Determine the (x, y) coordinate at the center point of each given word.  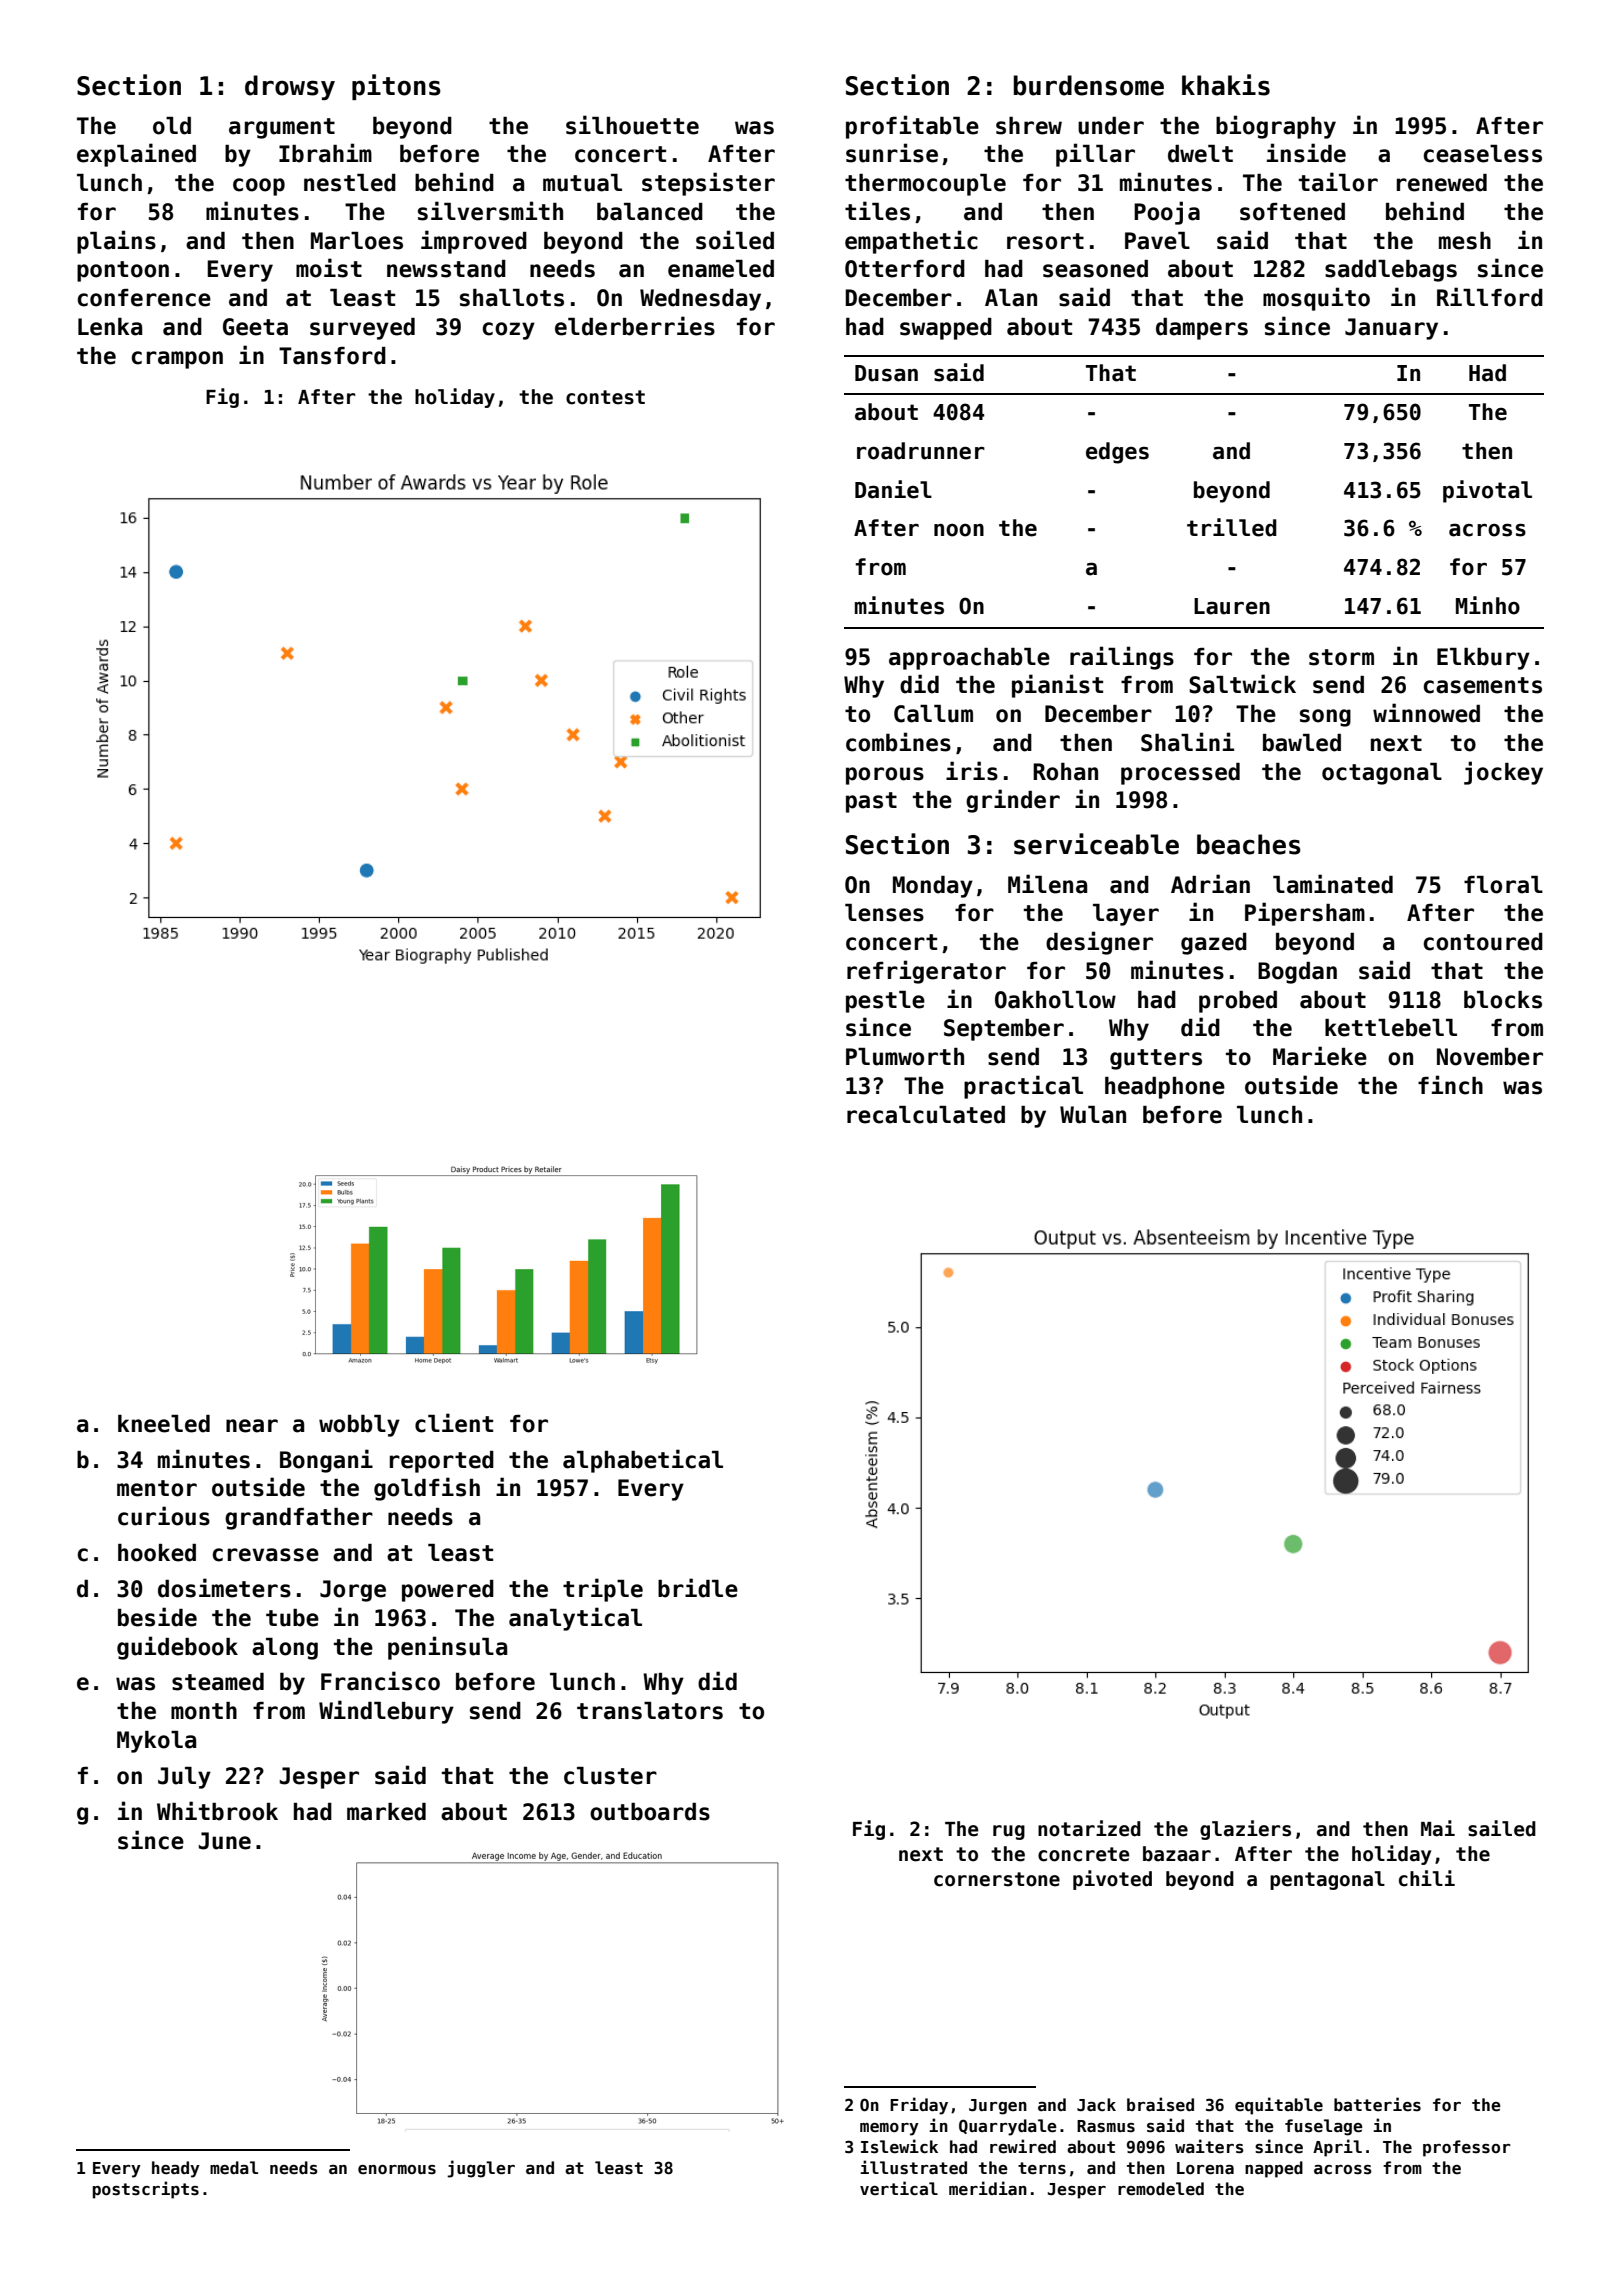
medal (234, 2167)
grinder (1013, 801)
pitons (396, 87)
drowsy (290, 87)
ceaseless (1483, 154)
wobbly (359, 1426)
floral (1503, 885)
